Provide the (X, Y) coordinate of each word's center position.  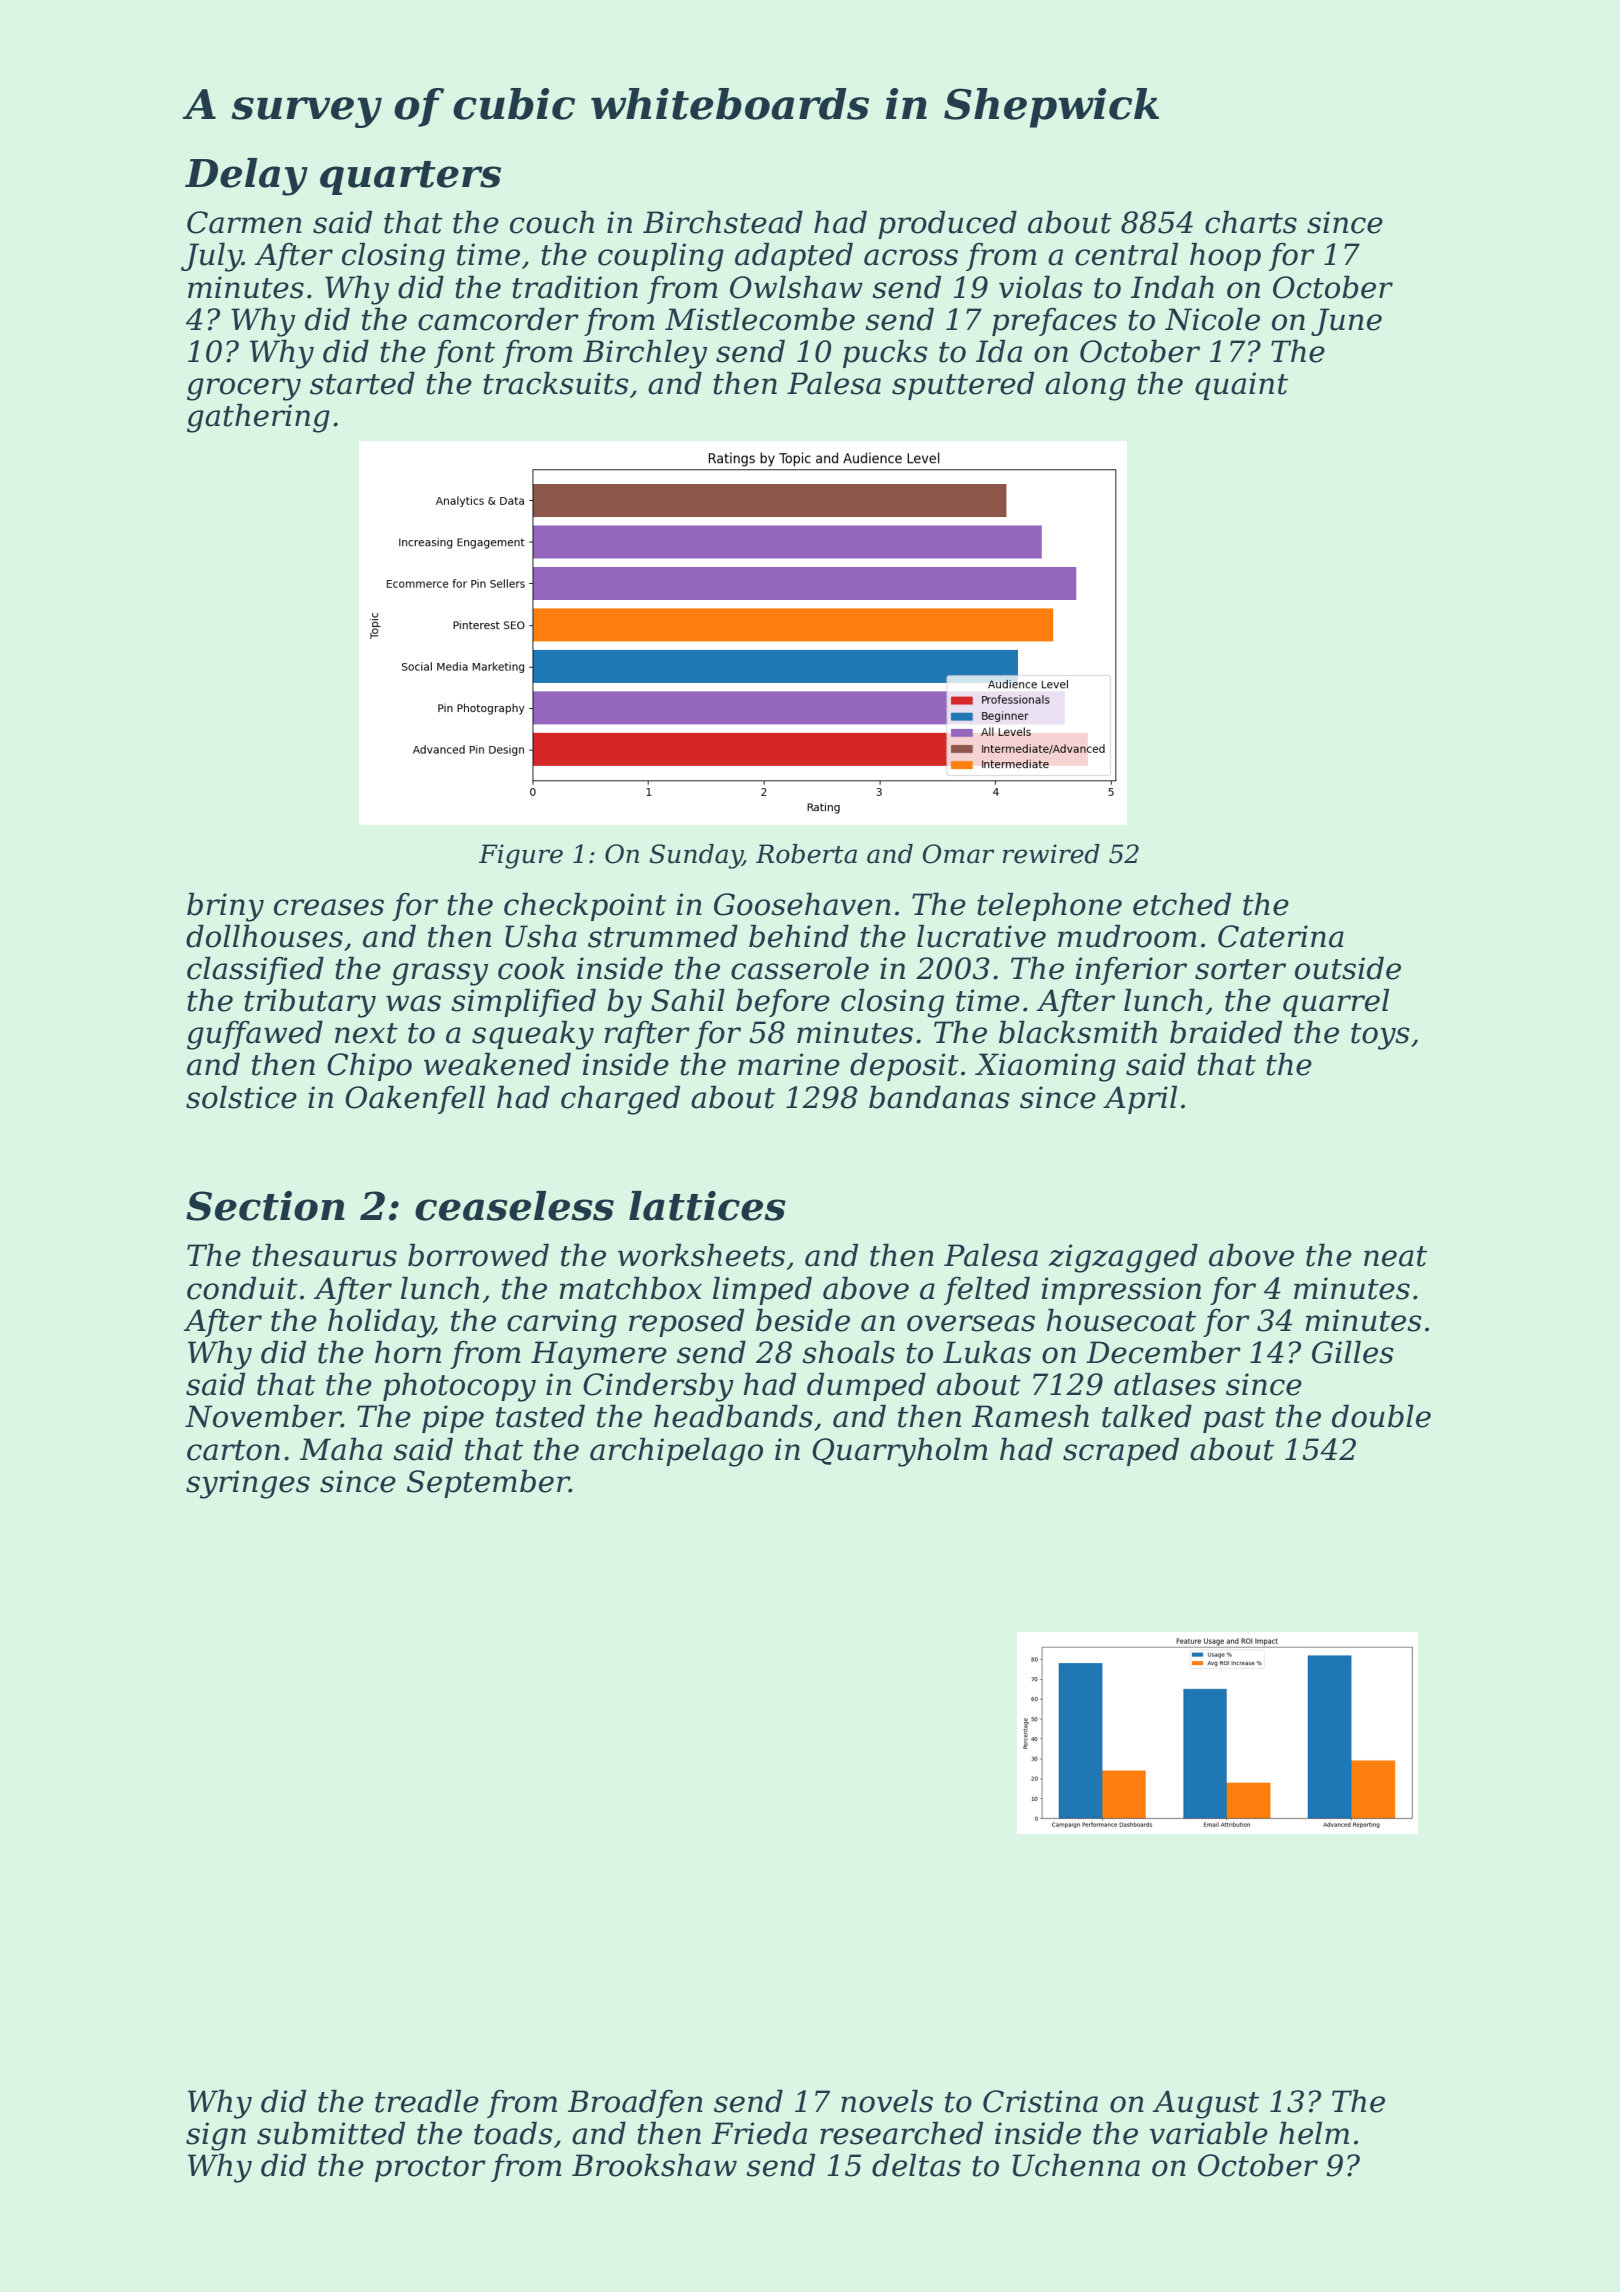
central (1126, 254)
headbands (733, 1416)
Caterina (1281, 936)
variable (1209, 2133)
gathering (258, 418)
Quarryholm (900, 1452)
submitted (331, 2133)
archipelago (676, 1452)
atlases (1165, 1384)
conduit (242, 1288)
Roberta (806, 854)
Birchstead (723, 222)
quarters (410, 178)
